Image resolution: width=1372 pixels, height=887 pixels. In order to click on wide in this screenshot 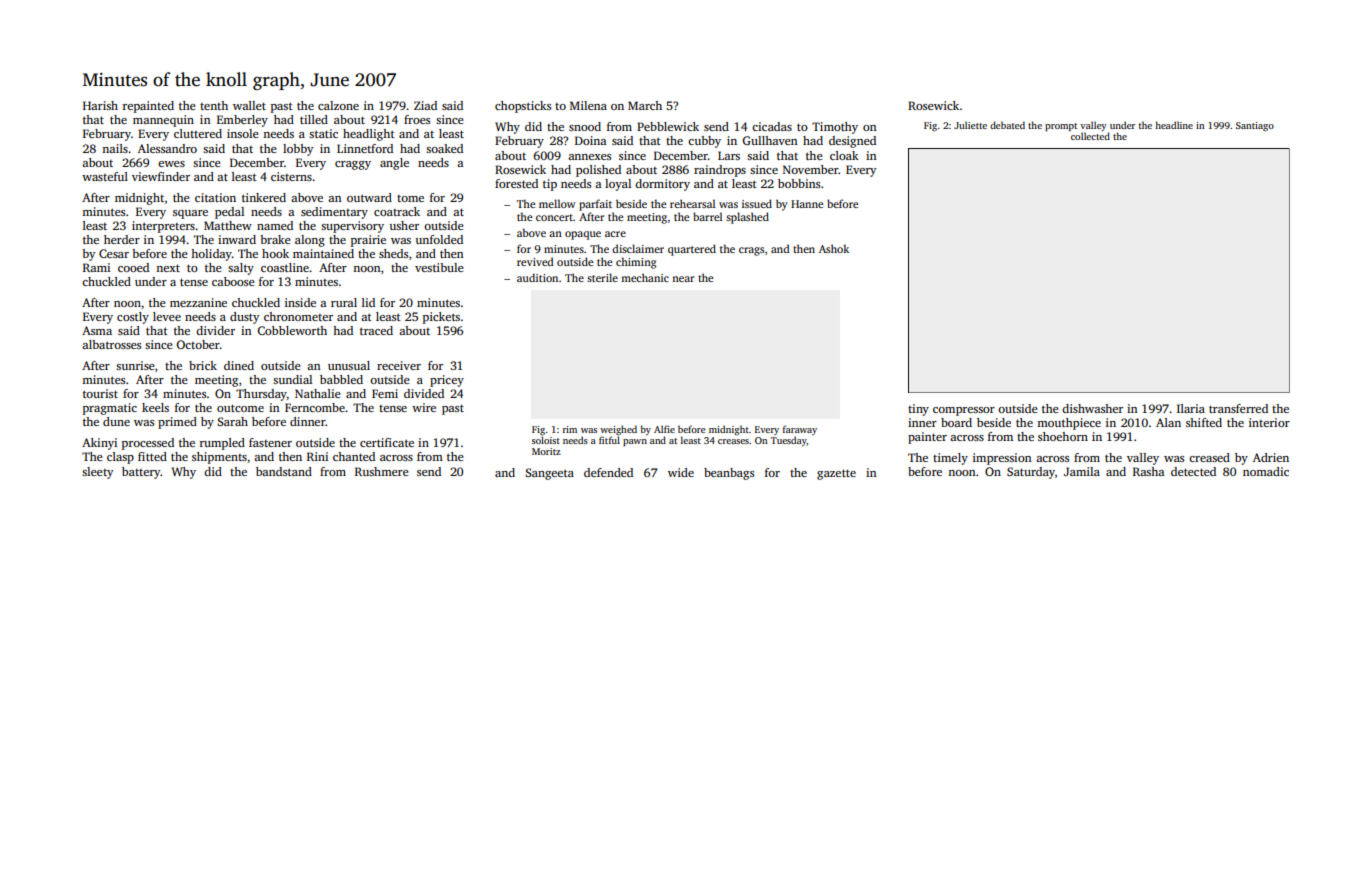, I will do `click(681, 472)`.
